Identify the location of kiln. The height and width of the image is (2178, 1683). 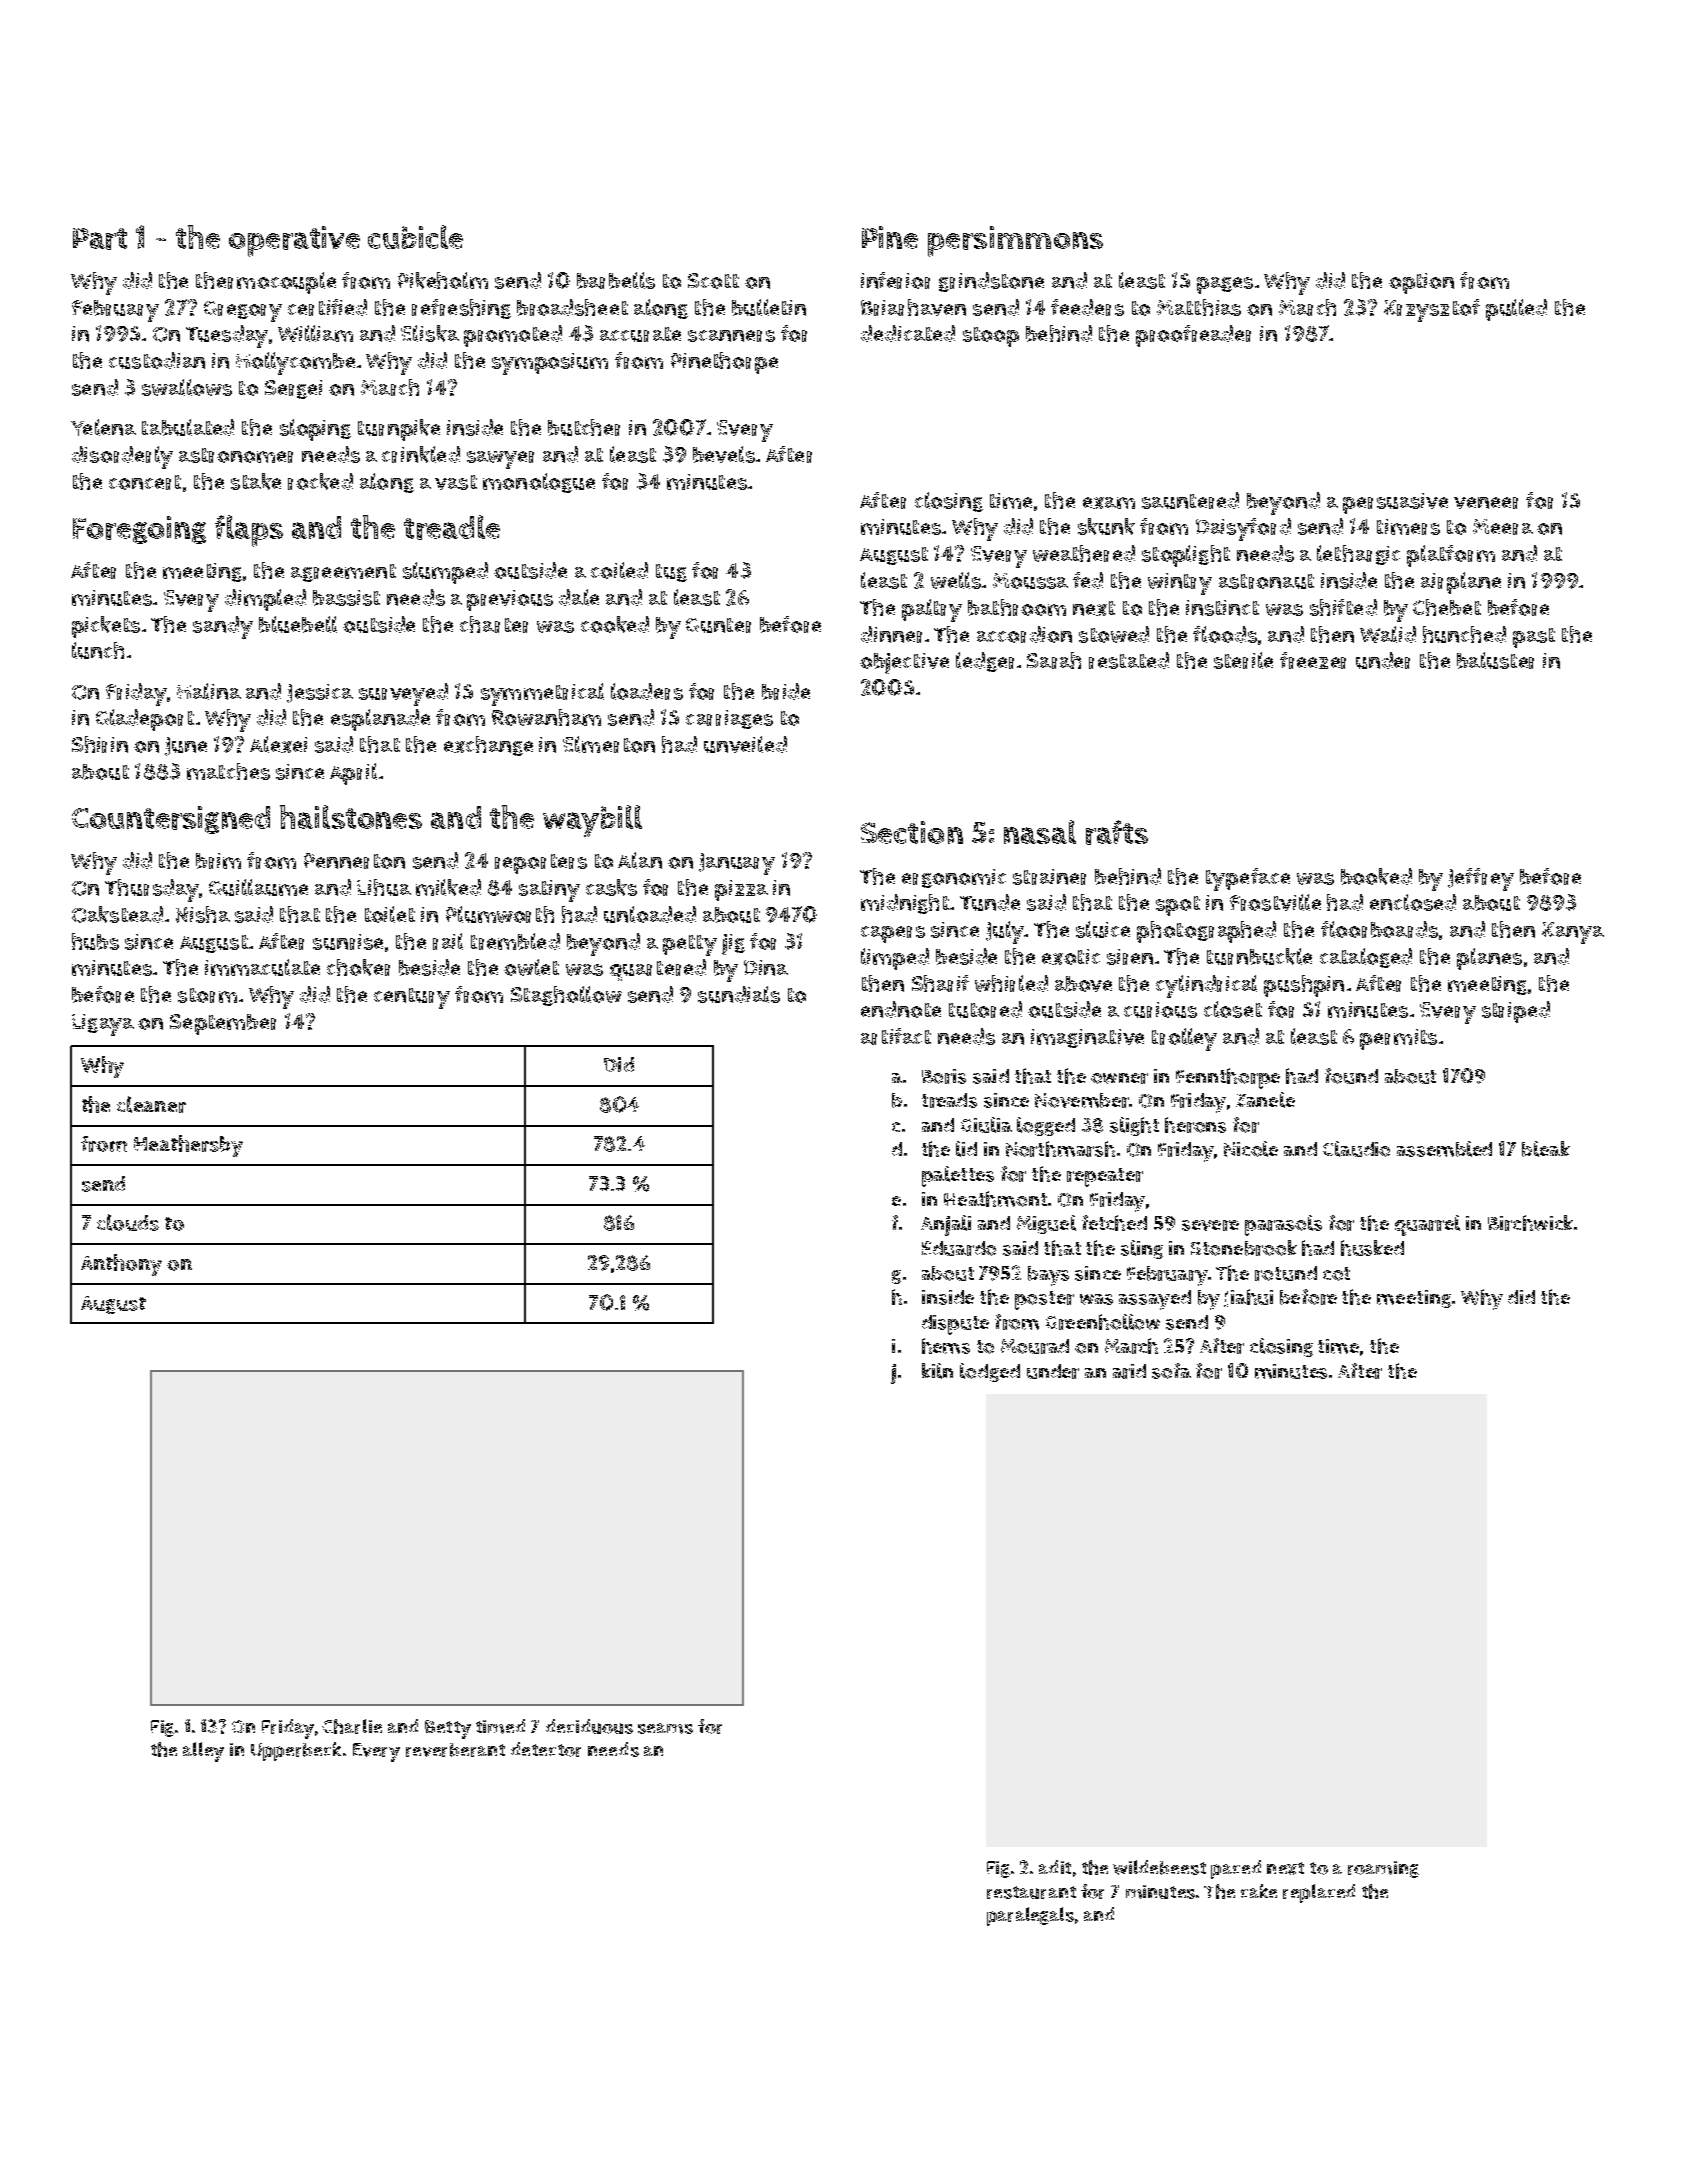
(937, 1371).
